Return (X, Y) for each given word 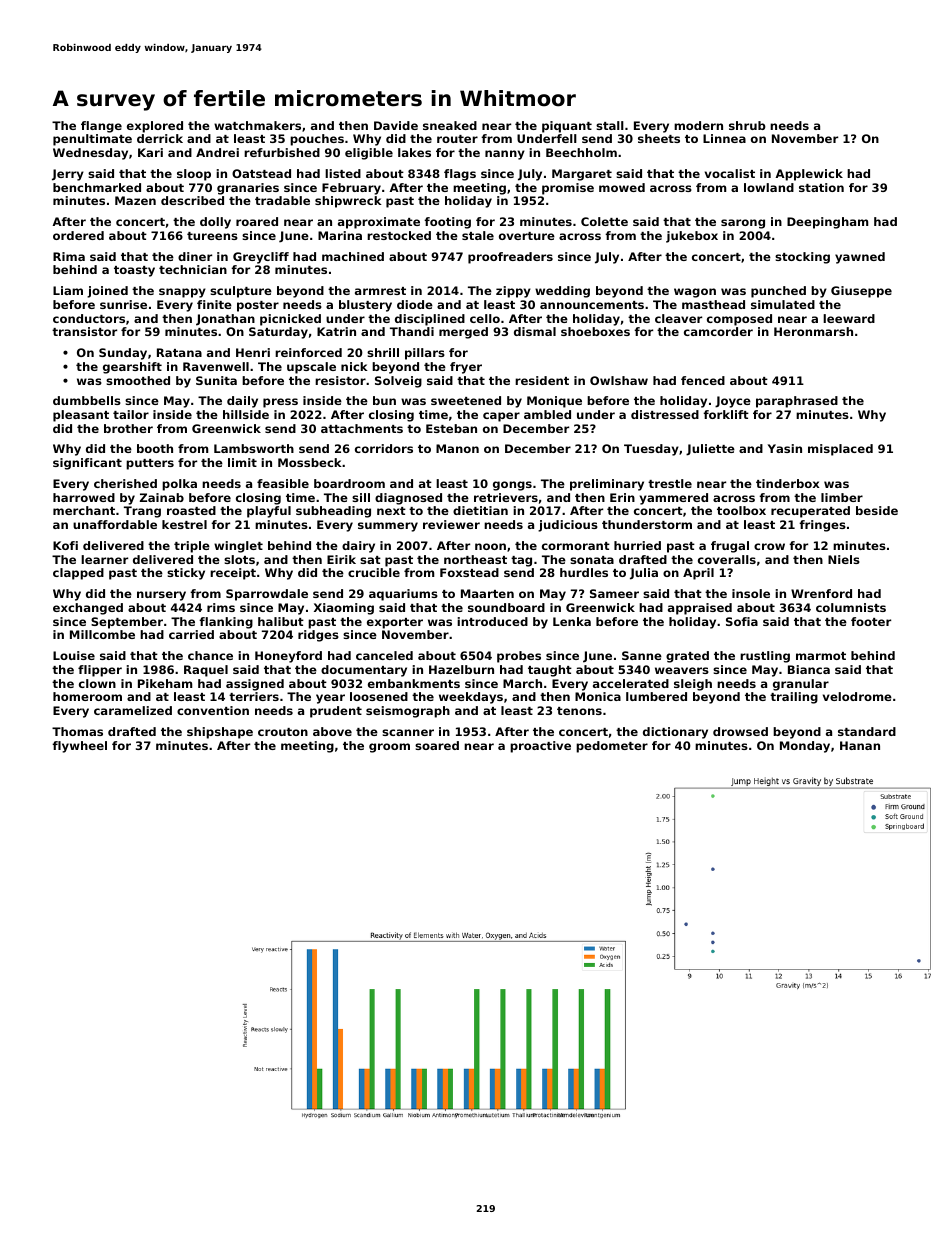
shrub (747, 125)
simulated (783, 304)
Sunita (216, 380)
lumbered (656, 696)
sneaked (450, 125)
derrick (160, 138)
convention (213, 710)
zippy (513, 292)
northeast (475, 559)
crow (769, 546)
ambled (547, 414)
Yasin (785, 448)
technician (193, 269)
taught (550, 671)
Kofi (65, 545)
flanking (226, 623)
